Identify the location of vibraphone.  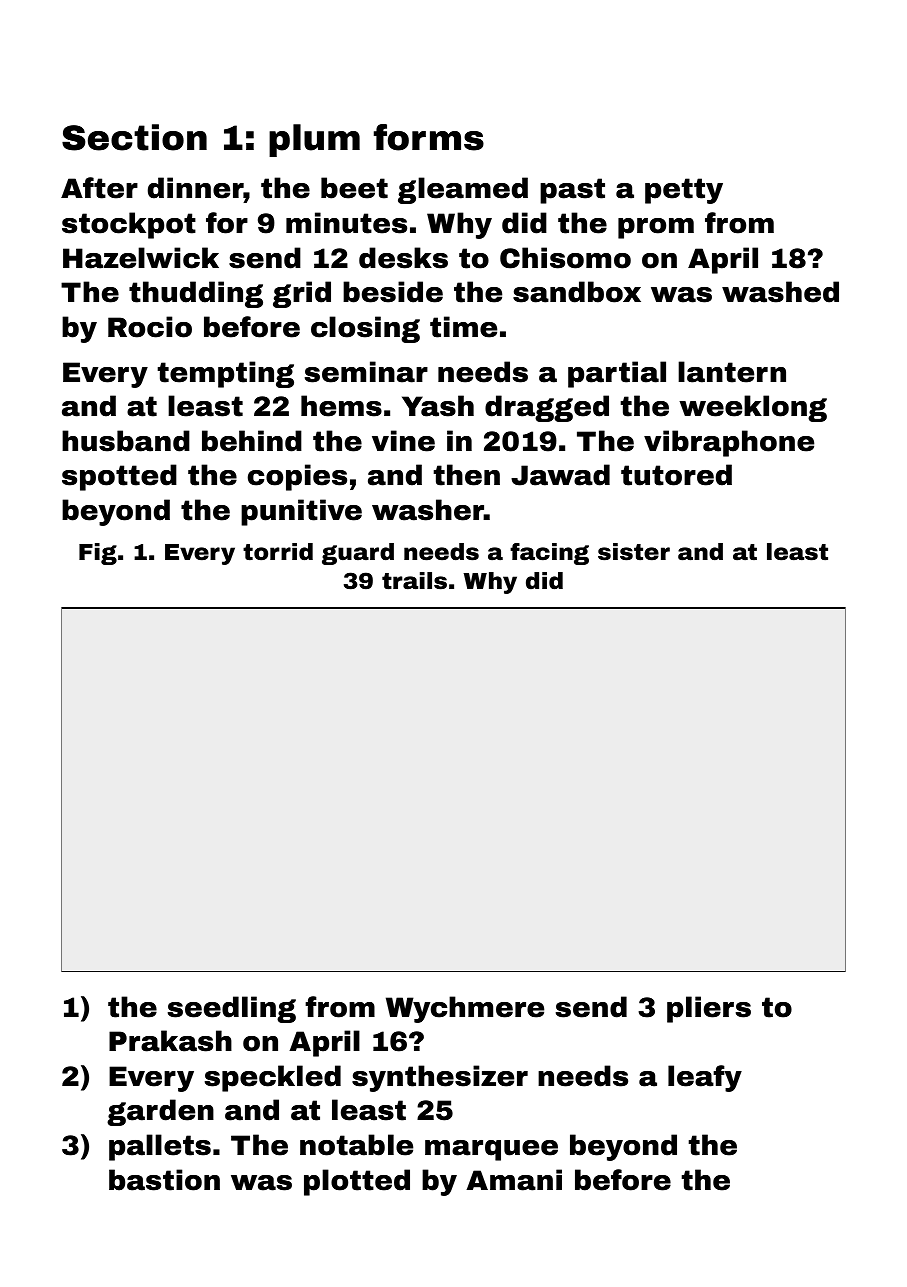
(729, 443).
